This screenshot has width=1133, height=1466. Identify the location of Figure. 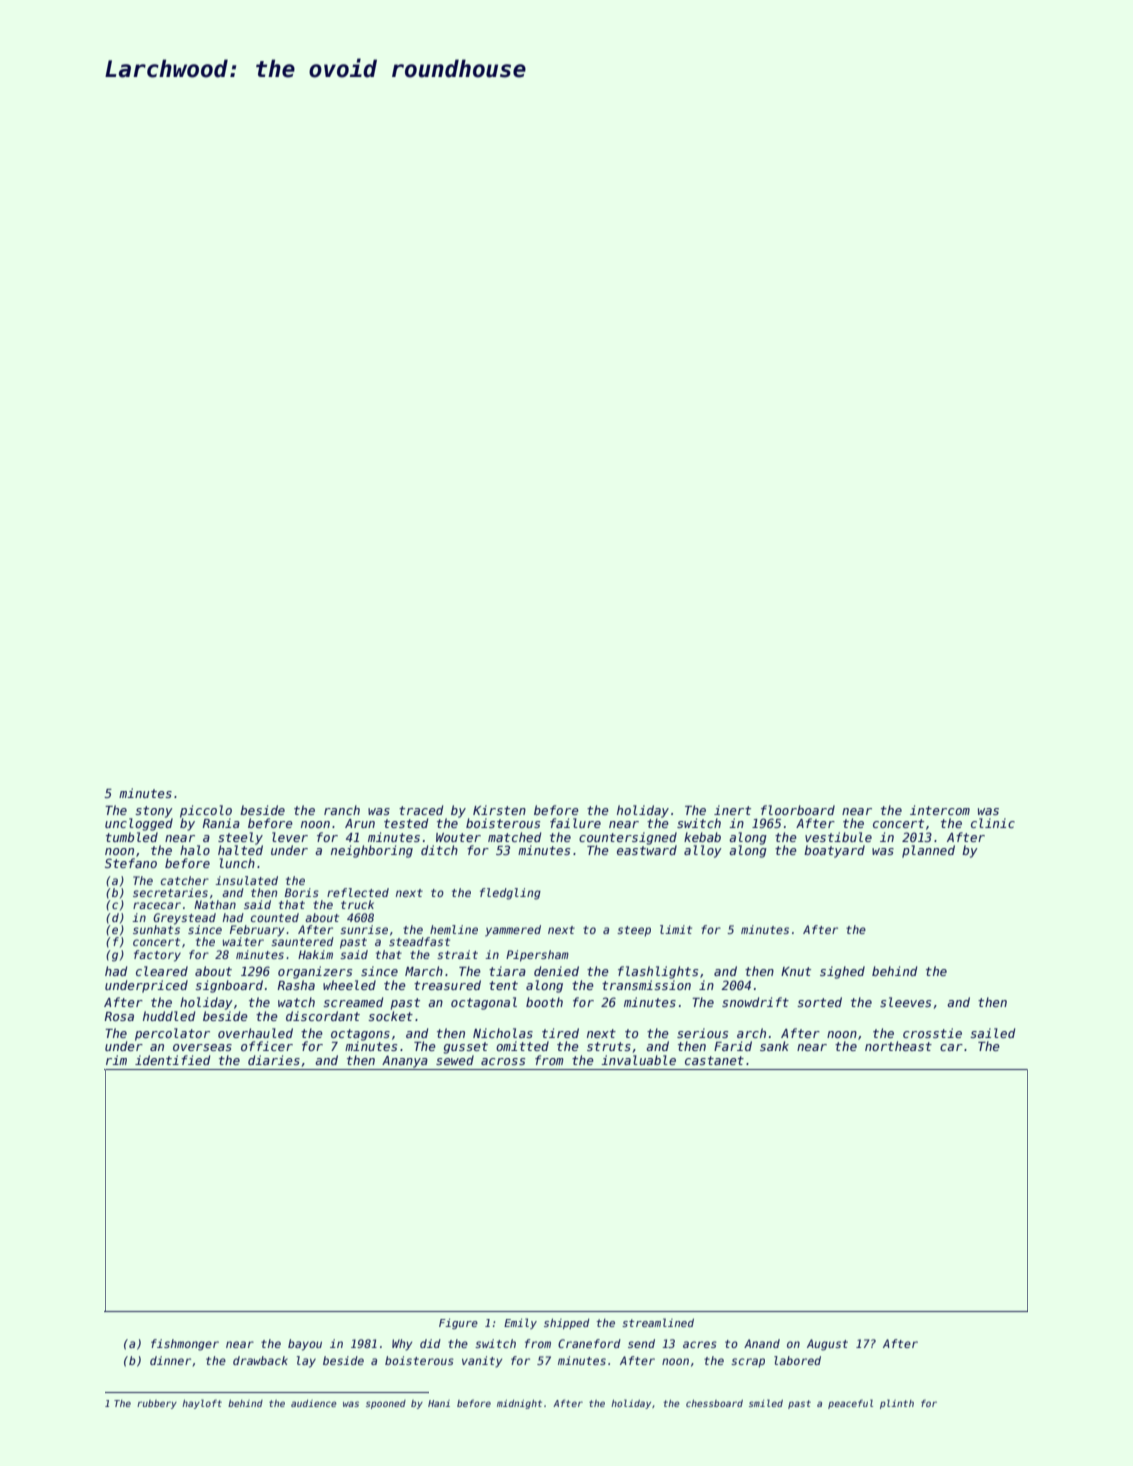
(458, 1324).
